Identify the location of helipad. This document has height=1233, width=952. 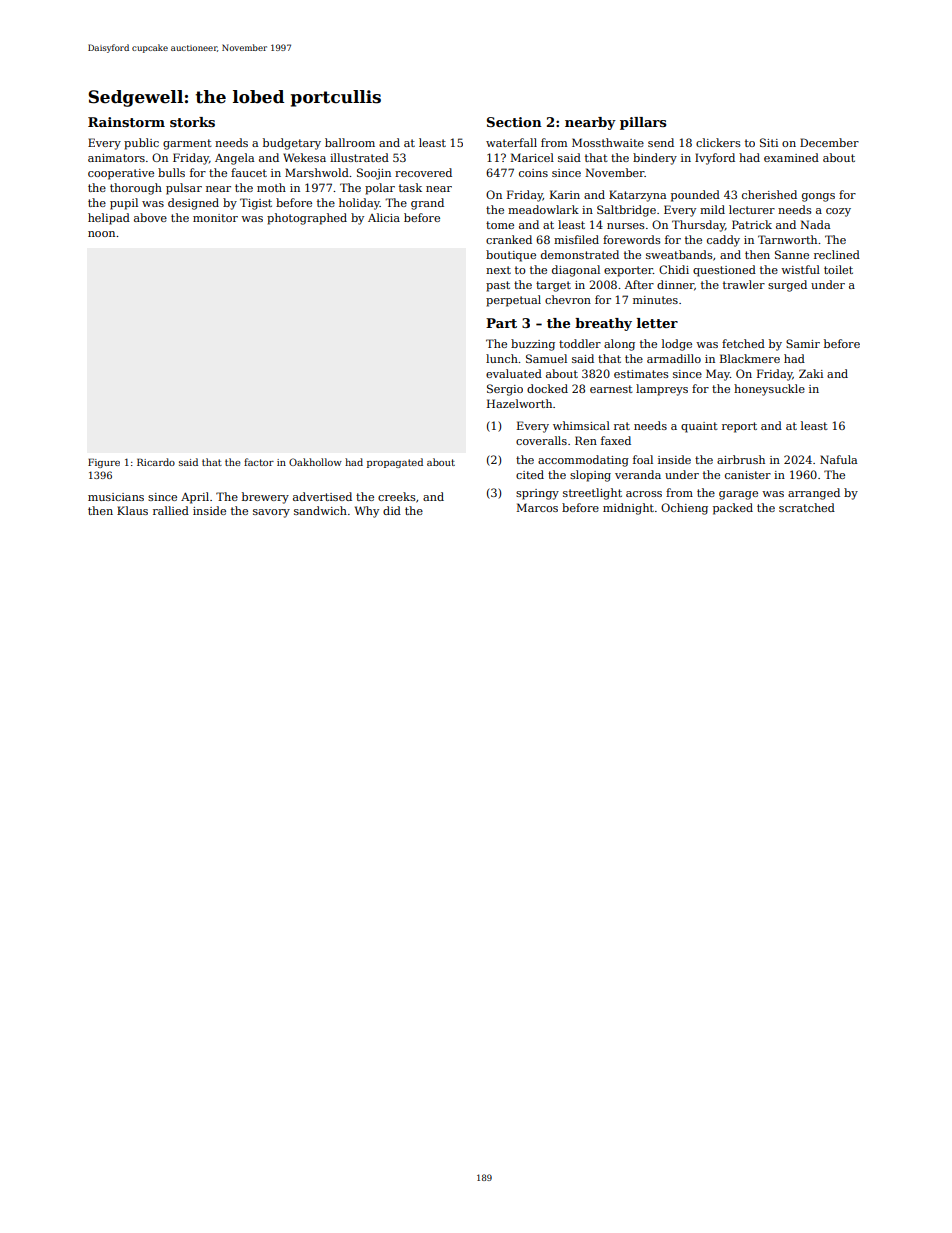
(109, 219).
